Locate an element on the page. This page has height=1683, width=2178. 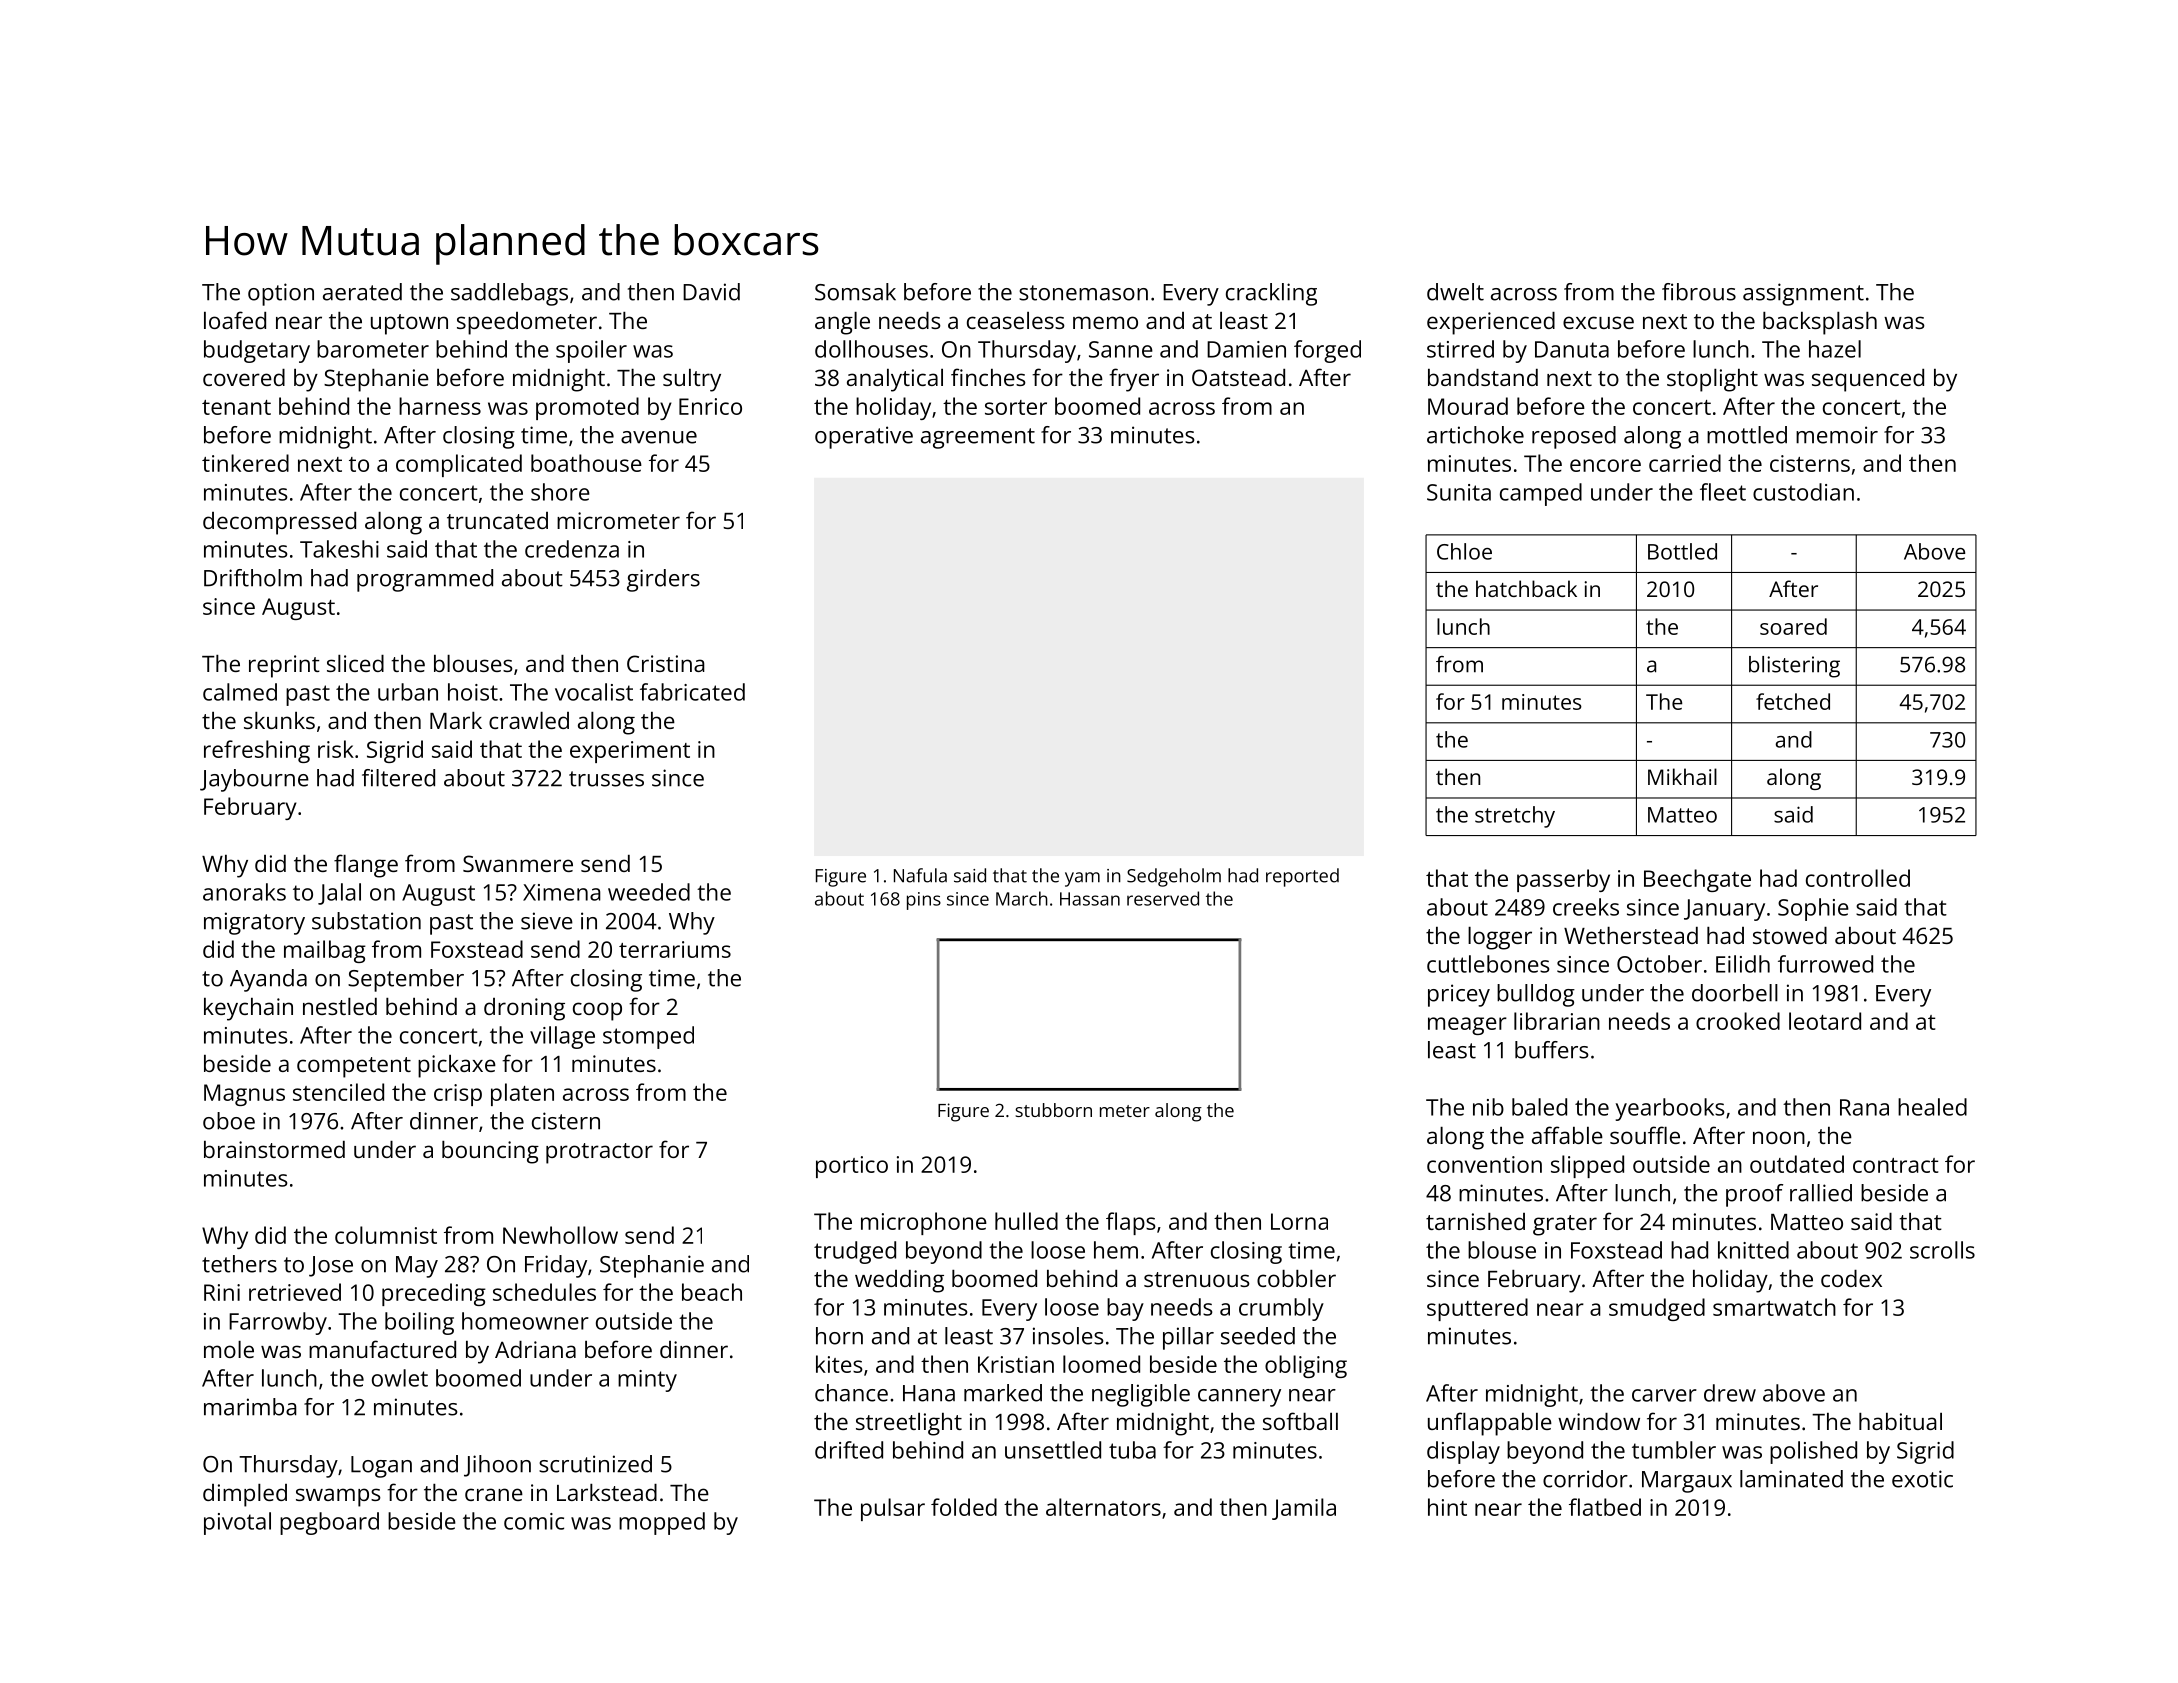
flatbed is located at coordinates (1605, 1507).
